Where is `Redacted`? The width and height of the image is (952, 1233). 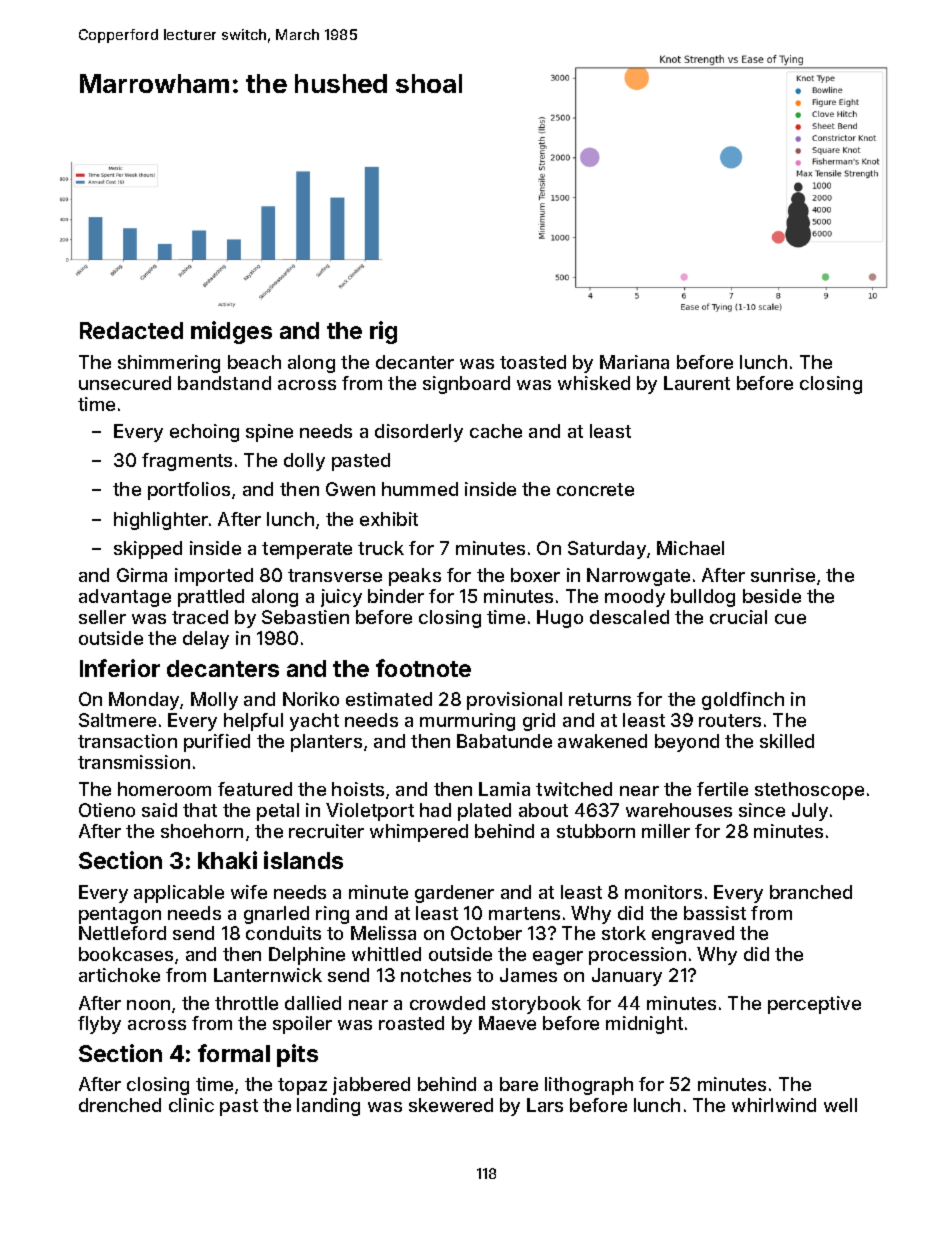
Redacted is located at coordinates (131, 330).
